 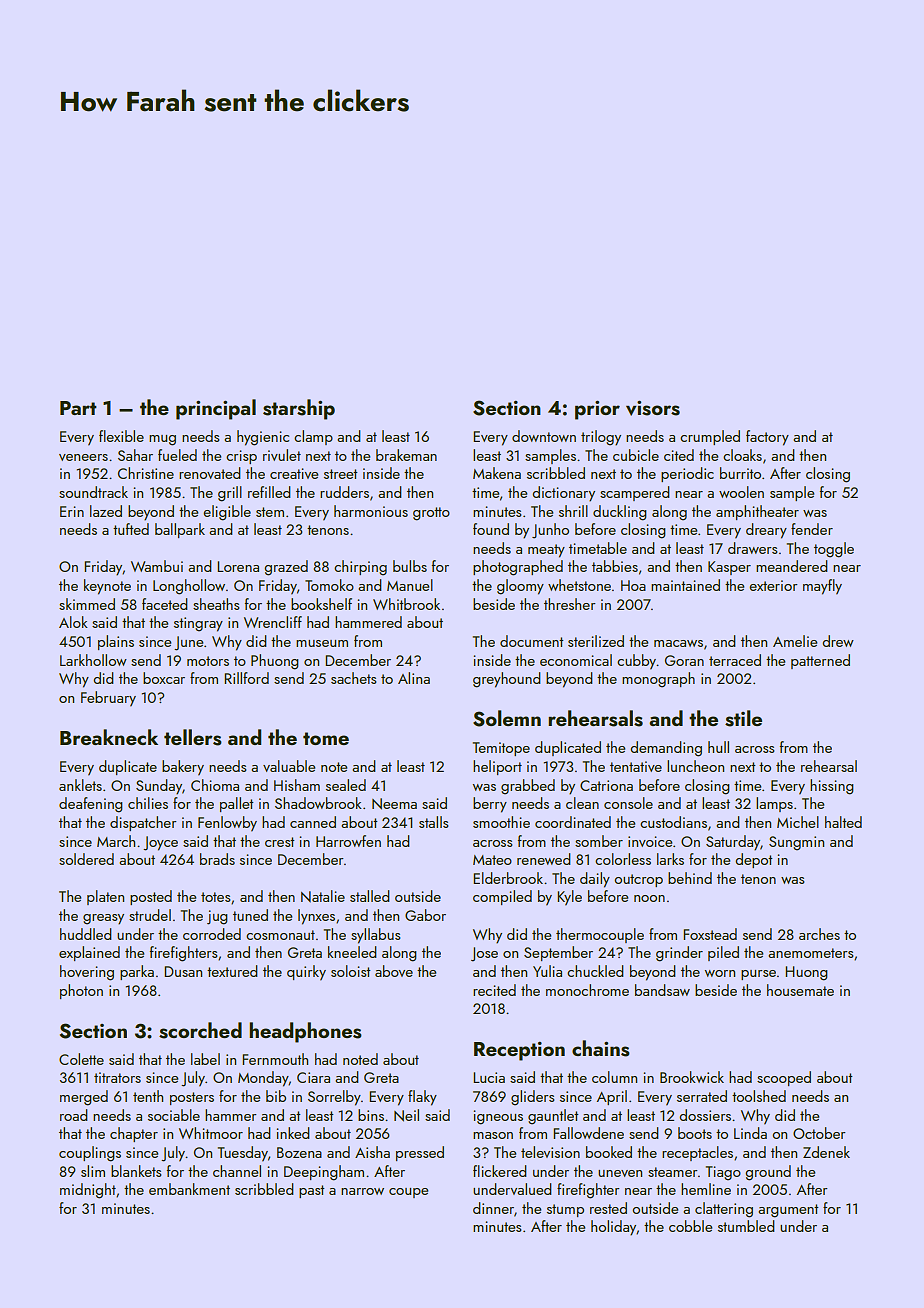 What do you see at coordinates (544, 436) in the screenshot?
I see `downtown` at bounding box center [544, 436].
